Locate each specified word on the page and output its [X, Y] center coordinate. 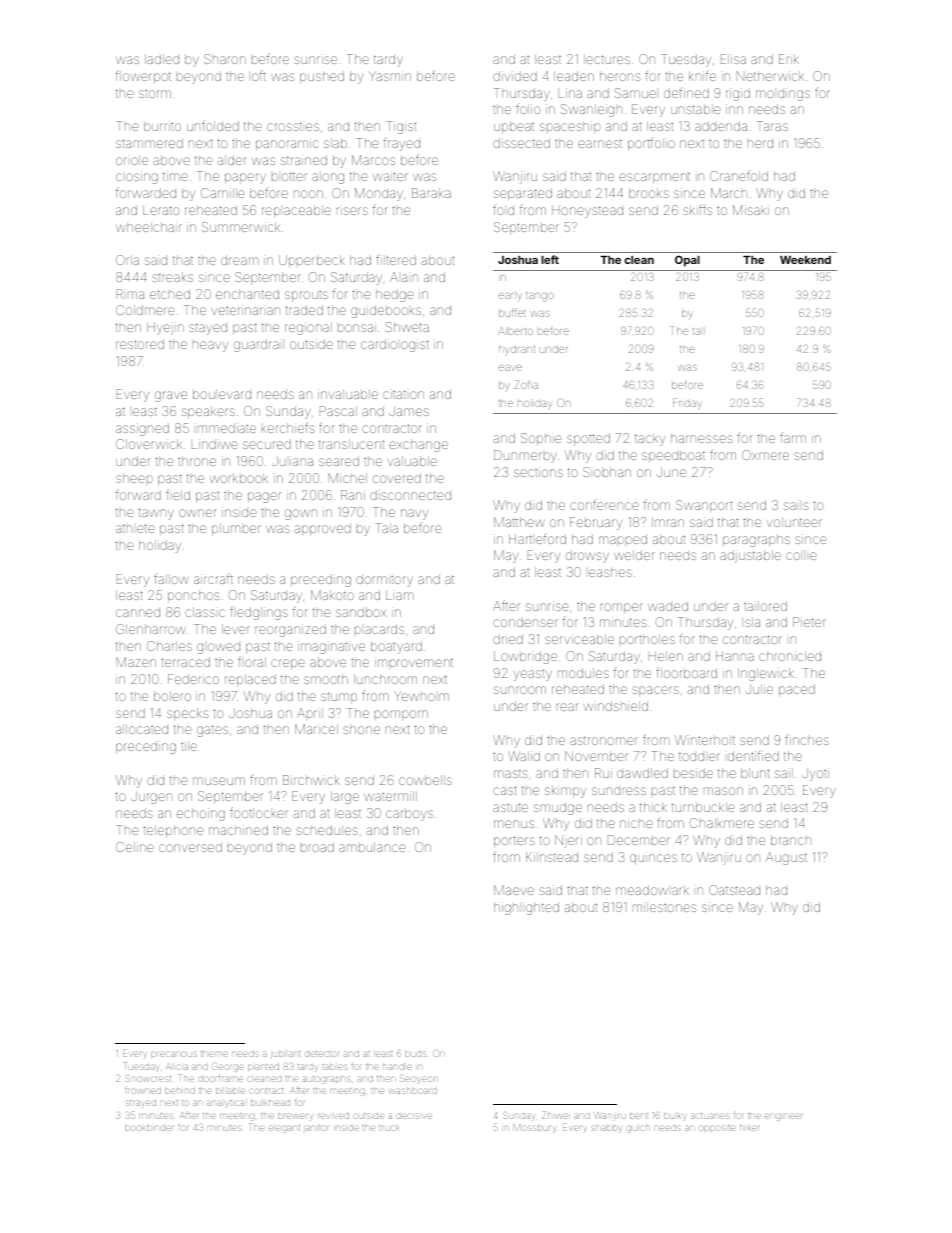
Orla [127, 260]
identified [753, 755]
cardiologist [395, 345]
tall [699, 331]
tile [189, 746]
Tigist [401, 127]
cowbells [425, 780]
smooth [326, 679]
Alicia [177, 1066]
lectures [607, 59]
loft [259, 75]
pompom [401, 715]
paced [797, 690]
